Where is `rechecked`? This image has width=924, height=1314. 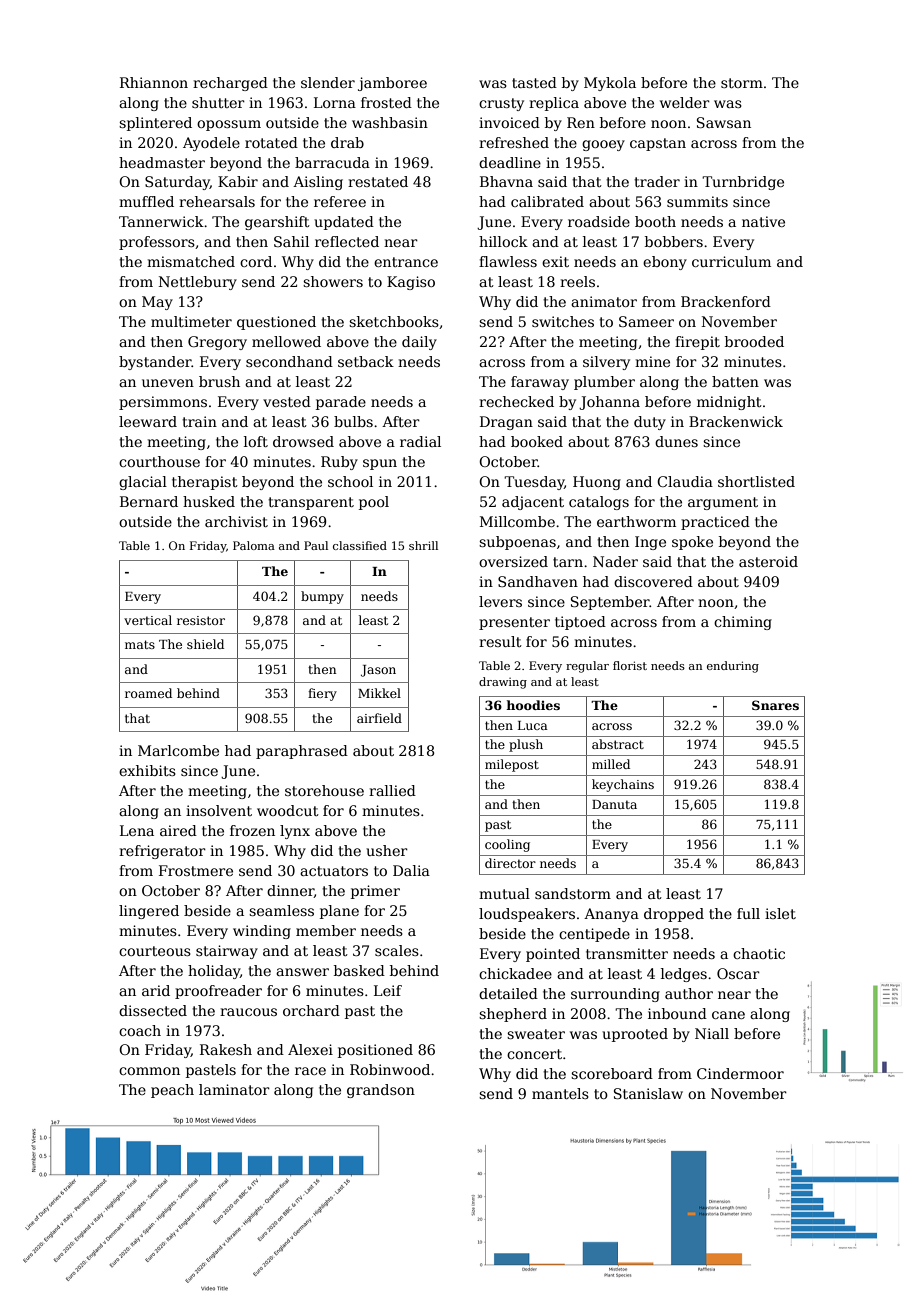 rechecked is located at coordinates (516, 401).
